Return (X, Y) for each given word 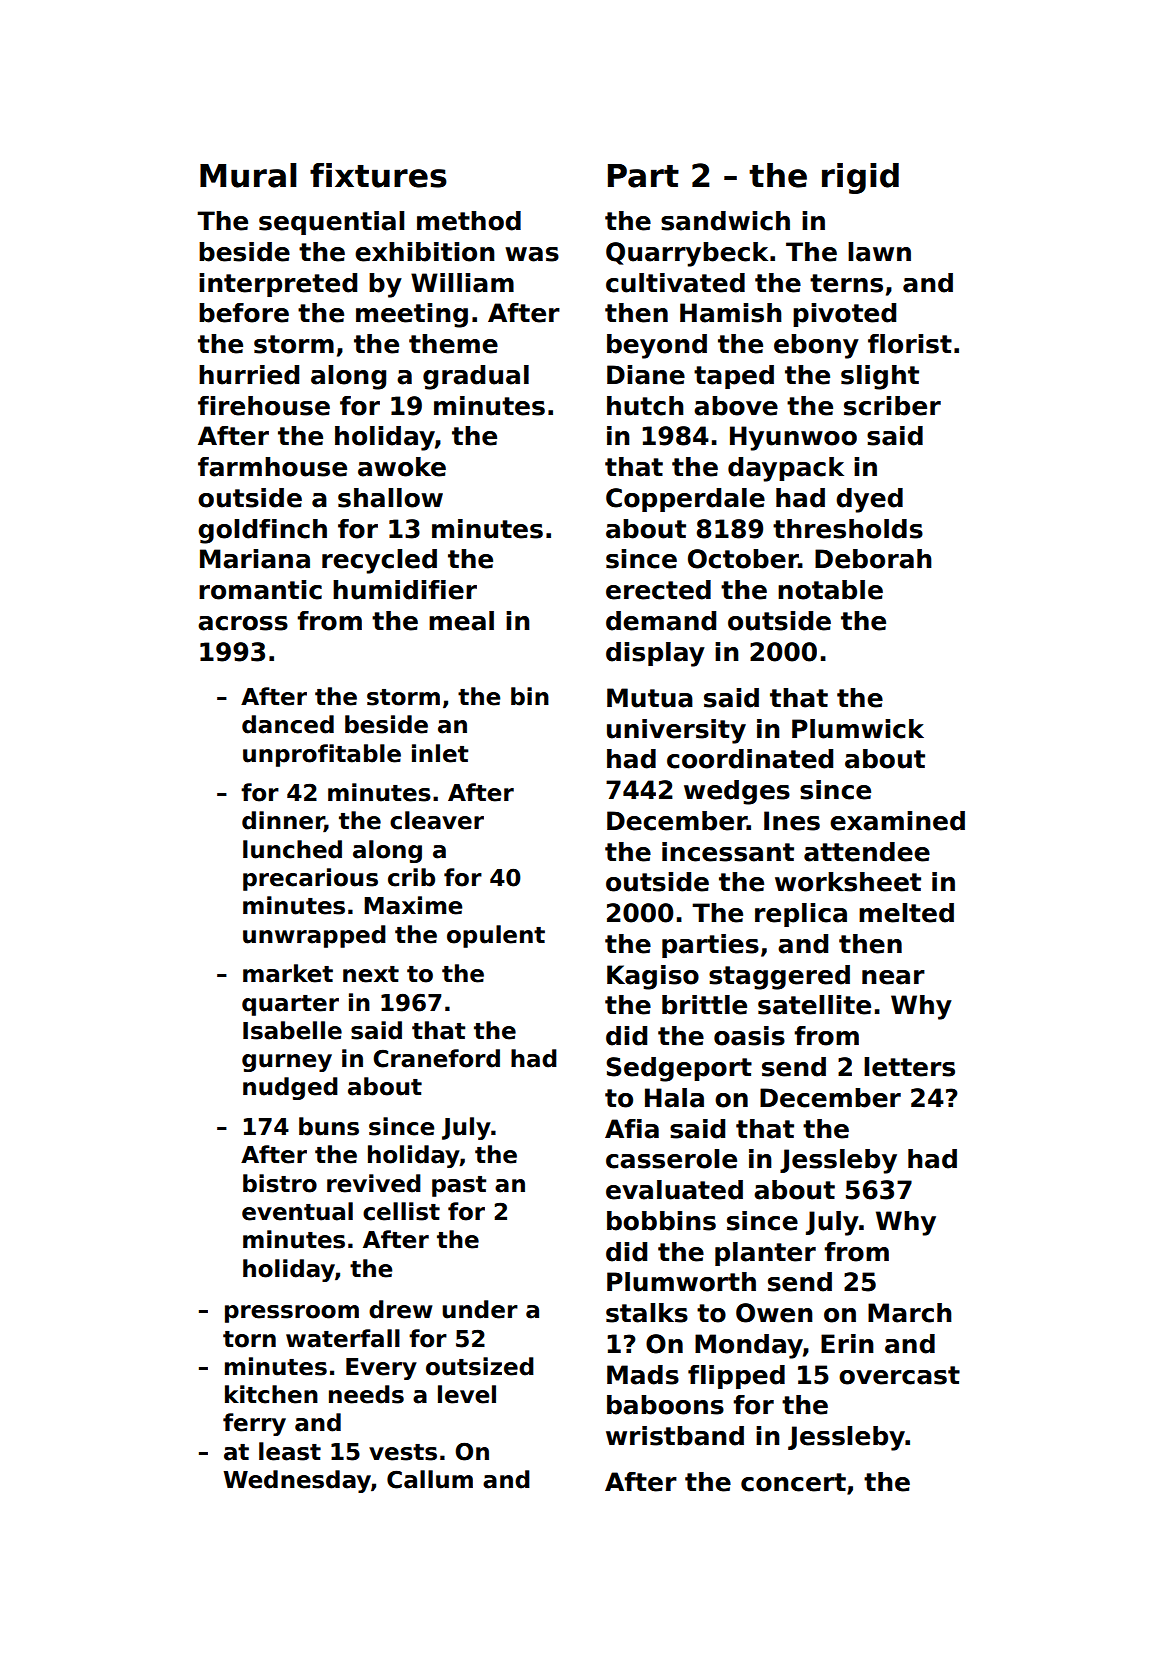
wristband (675, 1436)
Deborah (873, 559)
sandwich (725, 221)
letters (909, 1067)
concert (793, 1482)
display (655, 654)
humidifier (405, 590)
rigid (860, 178)
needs (366, 1394)
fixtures (378, 175)
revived (374, 1183)
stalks (647, 1313)
